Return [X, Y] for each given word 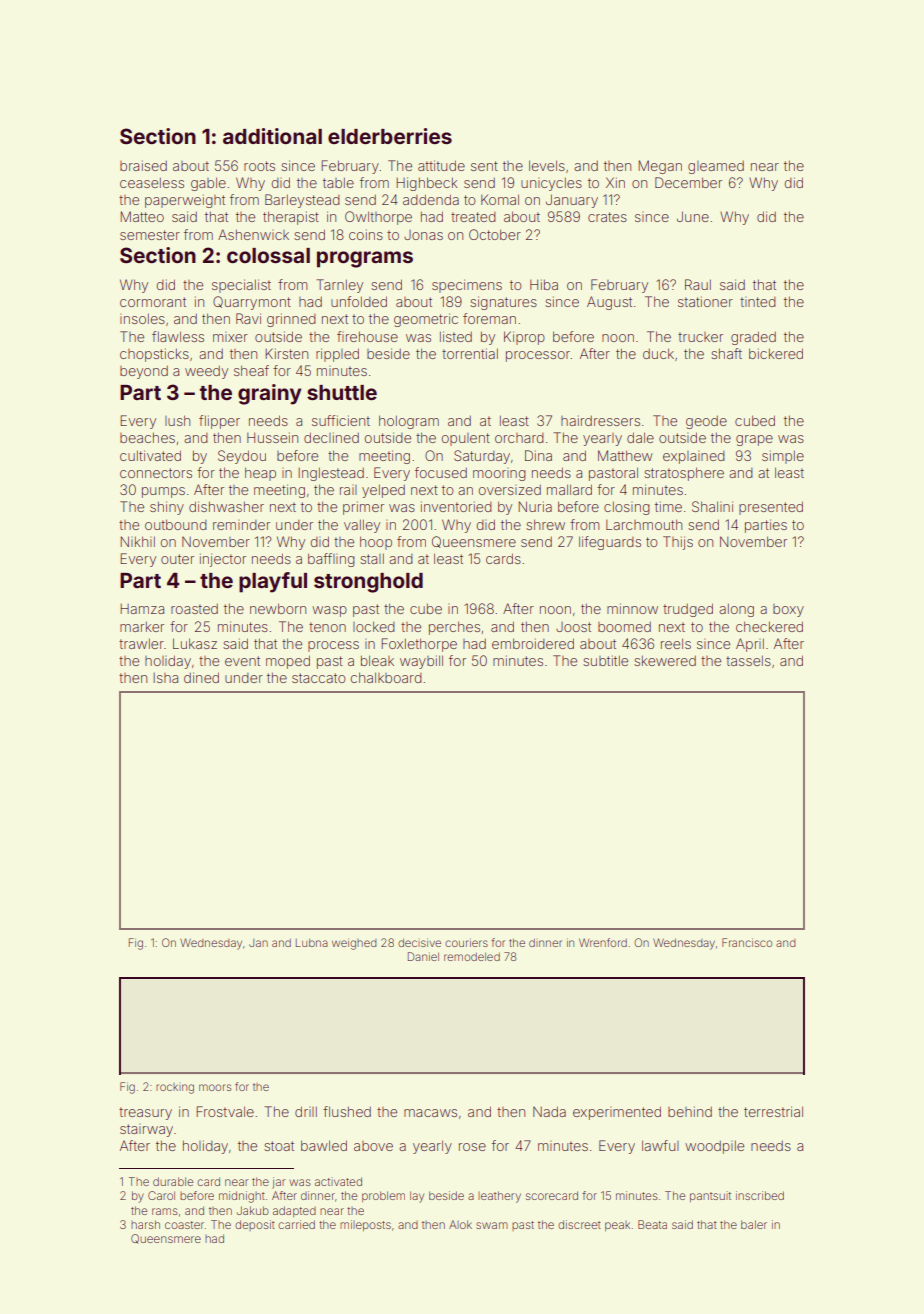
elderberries [390, 136]
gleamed [716, 167]
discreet [579, 1224]
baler [754, 1224]
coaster [184, 1225]
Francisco [747, 942]
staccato [319, 678]
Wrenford [603, 942]
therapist [291, 218]
